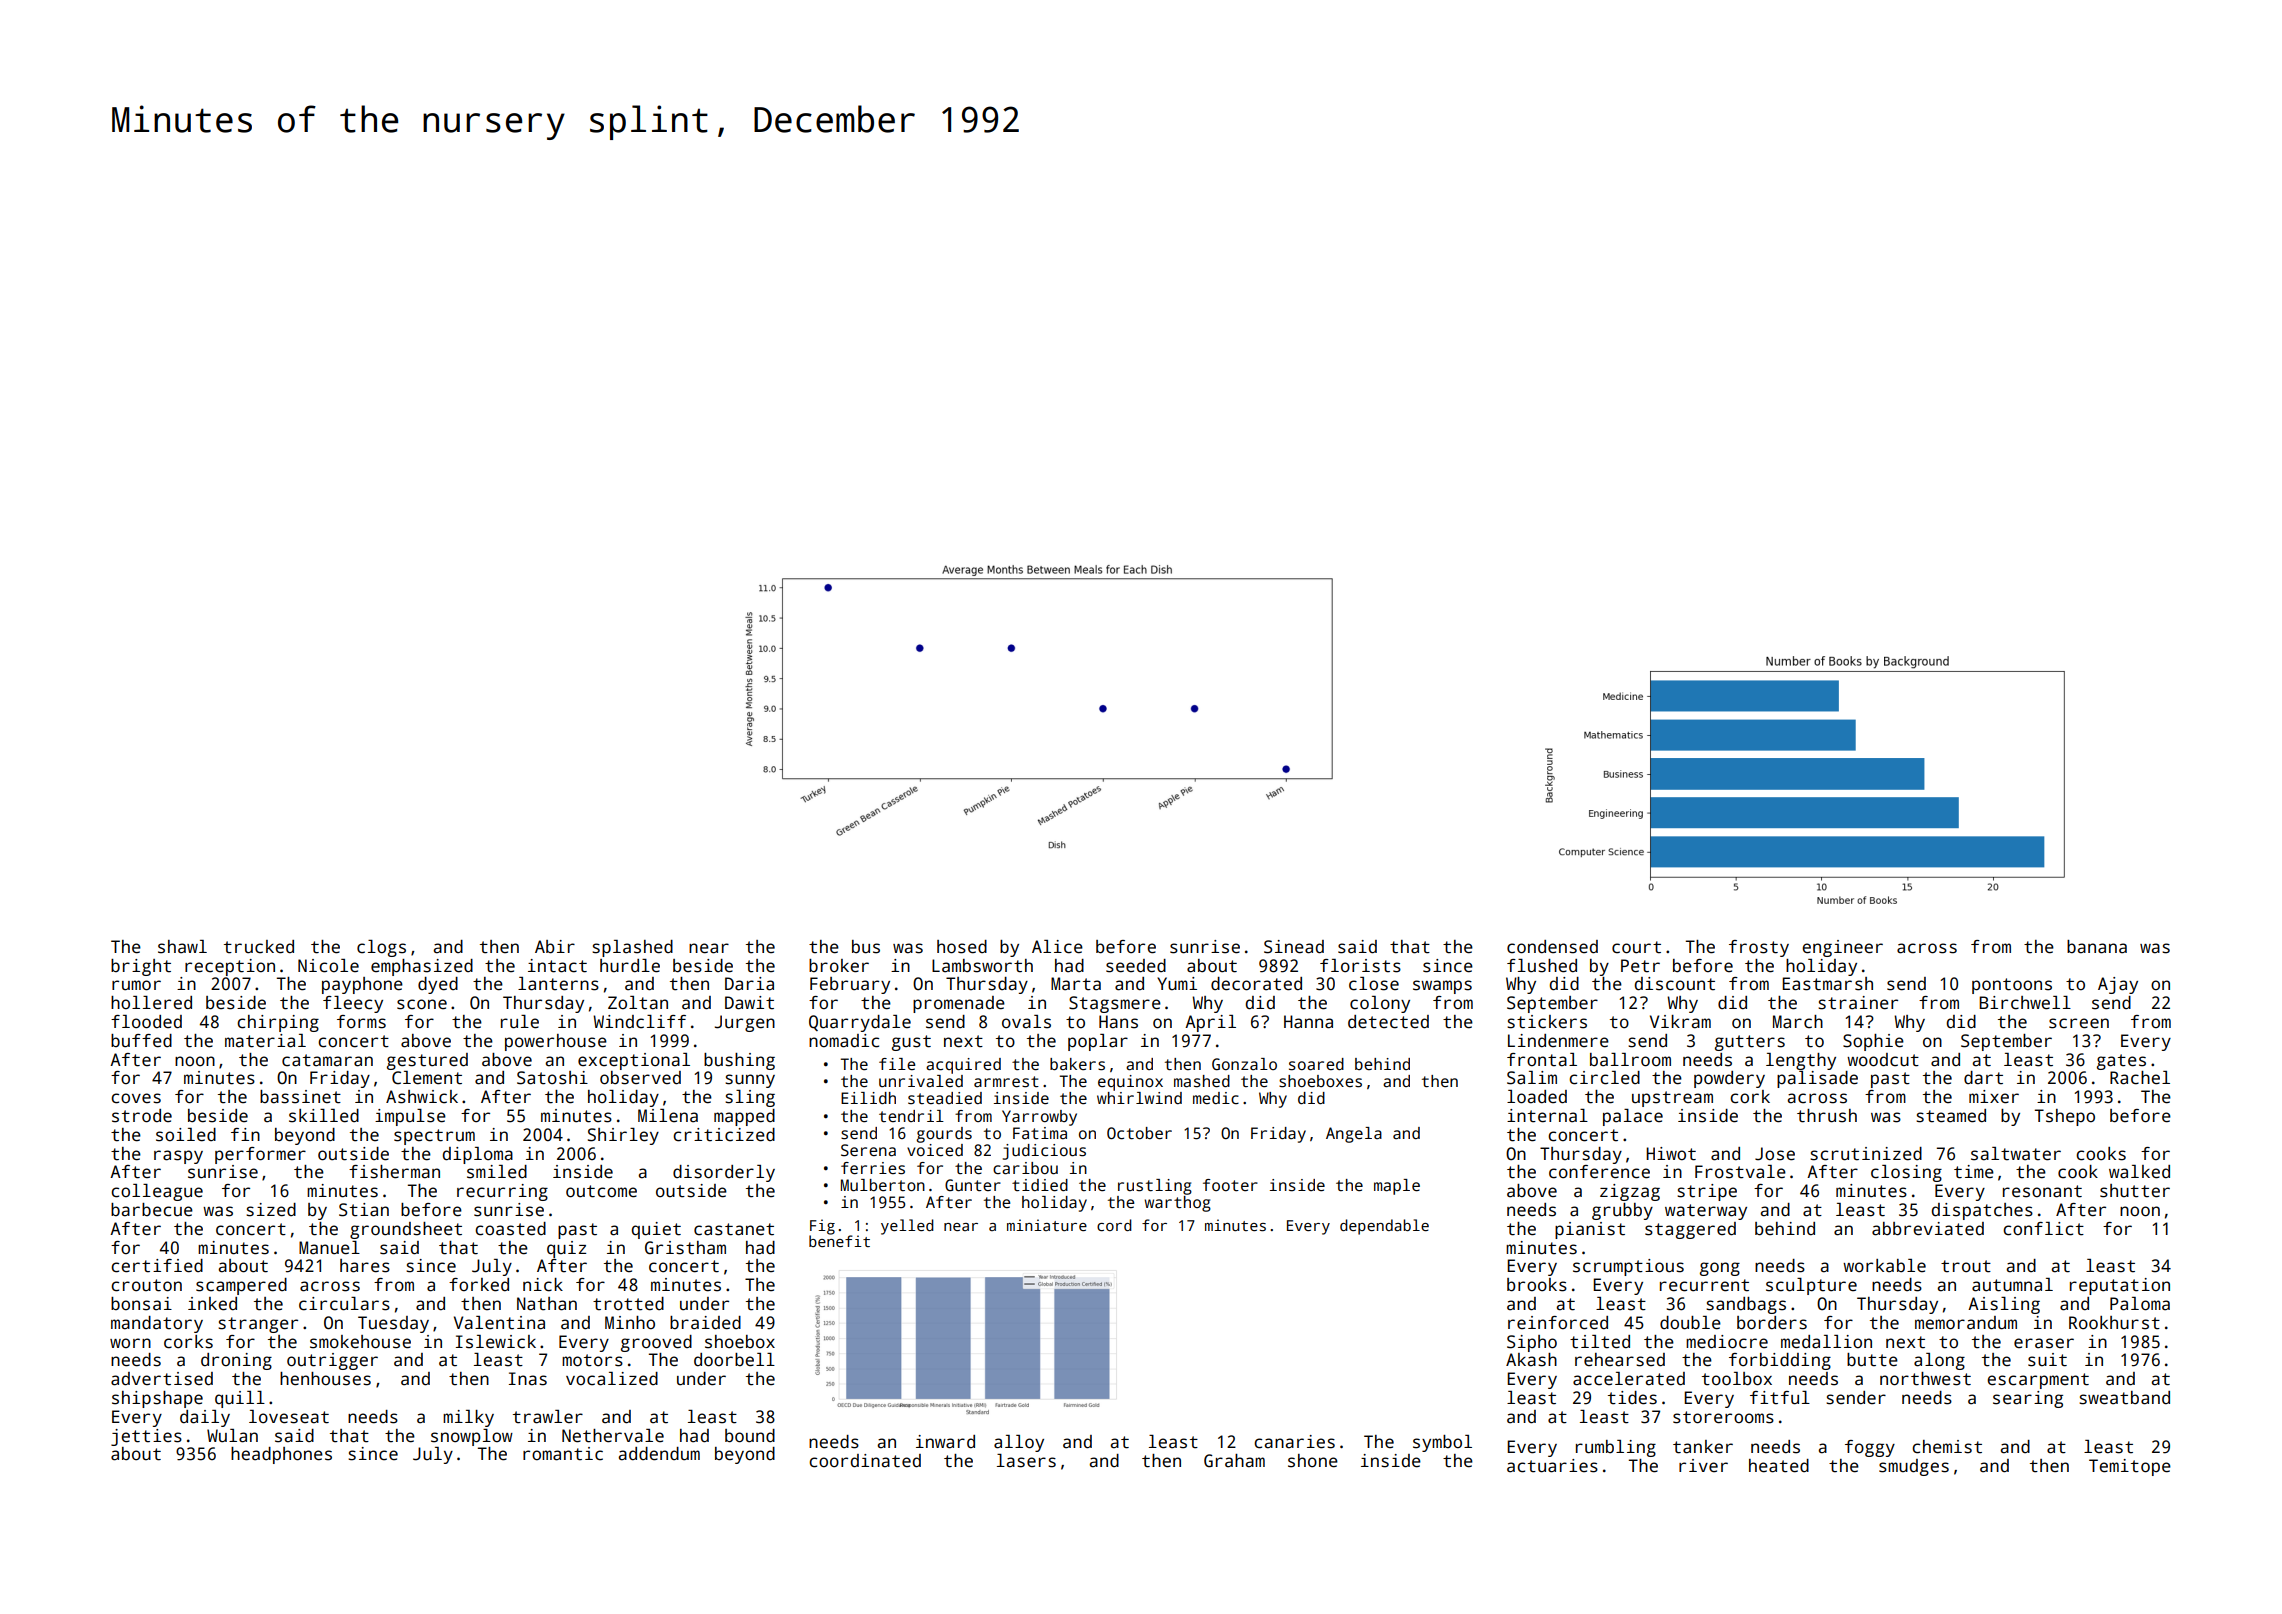 The image size is (2282, 1614). What do you see at coordinates (548, 1417) in the document?
I see `trawler` at bounding box center [548, 1417].
